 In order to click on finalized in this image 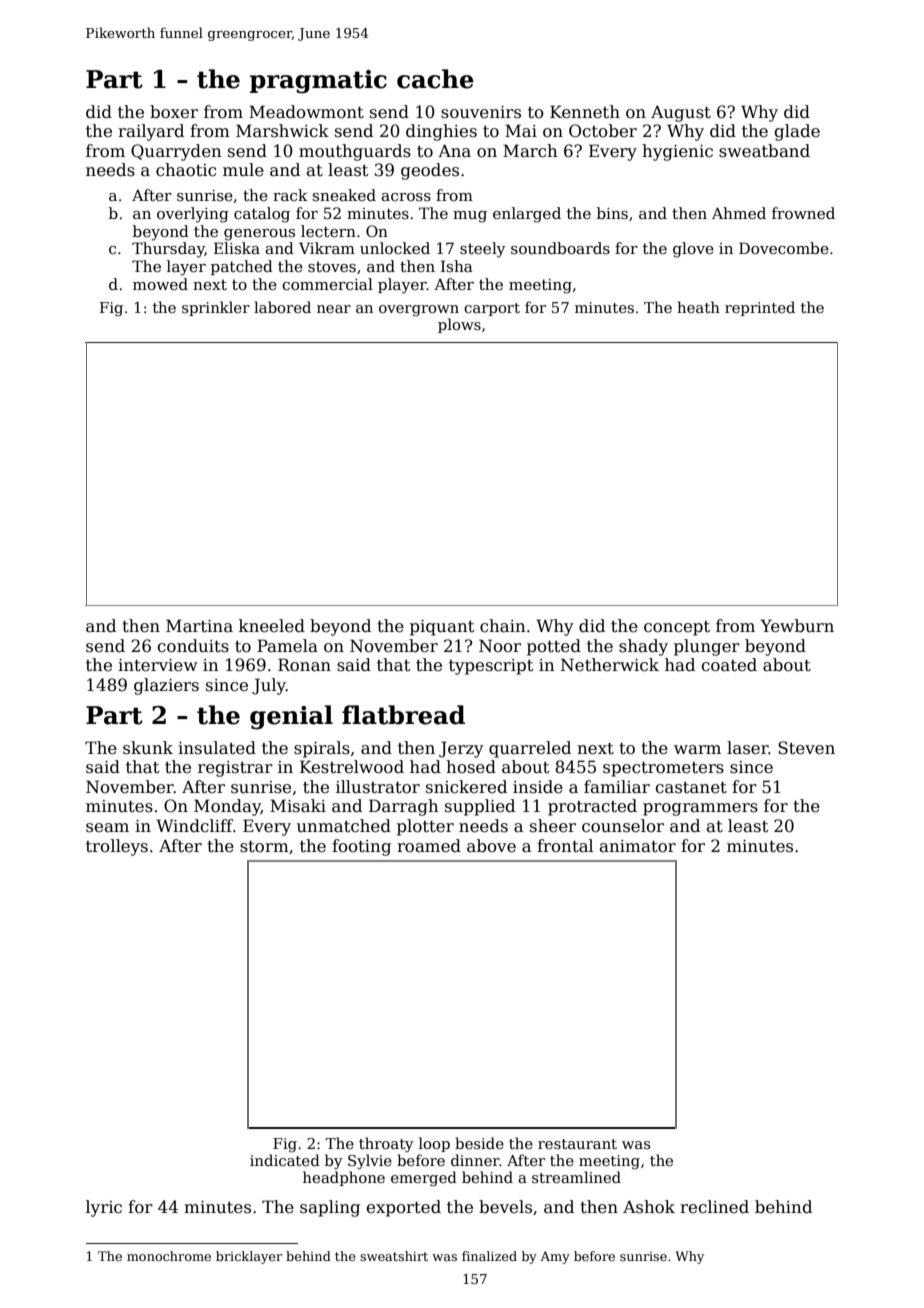, I will do `click(489, 1256)`.
